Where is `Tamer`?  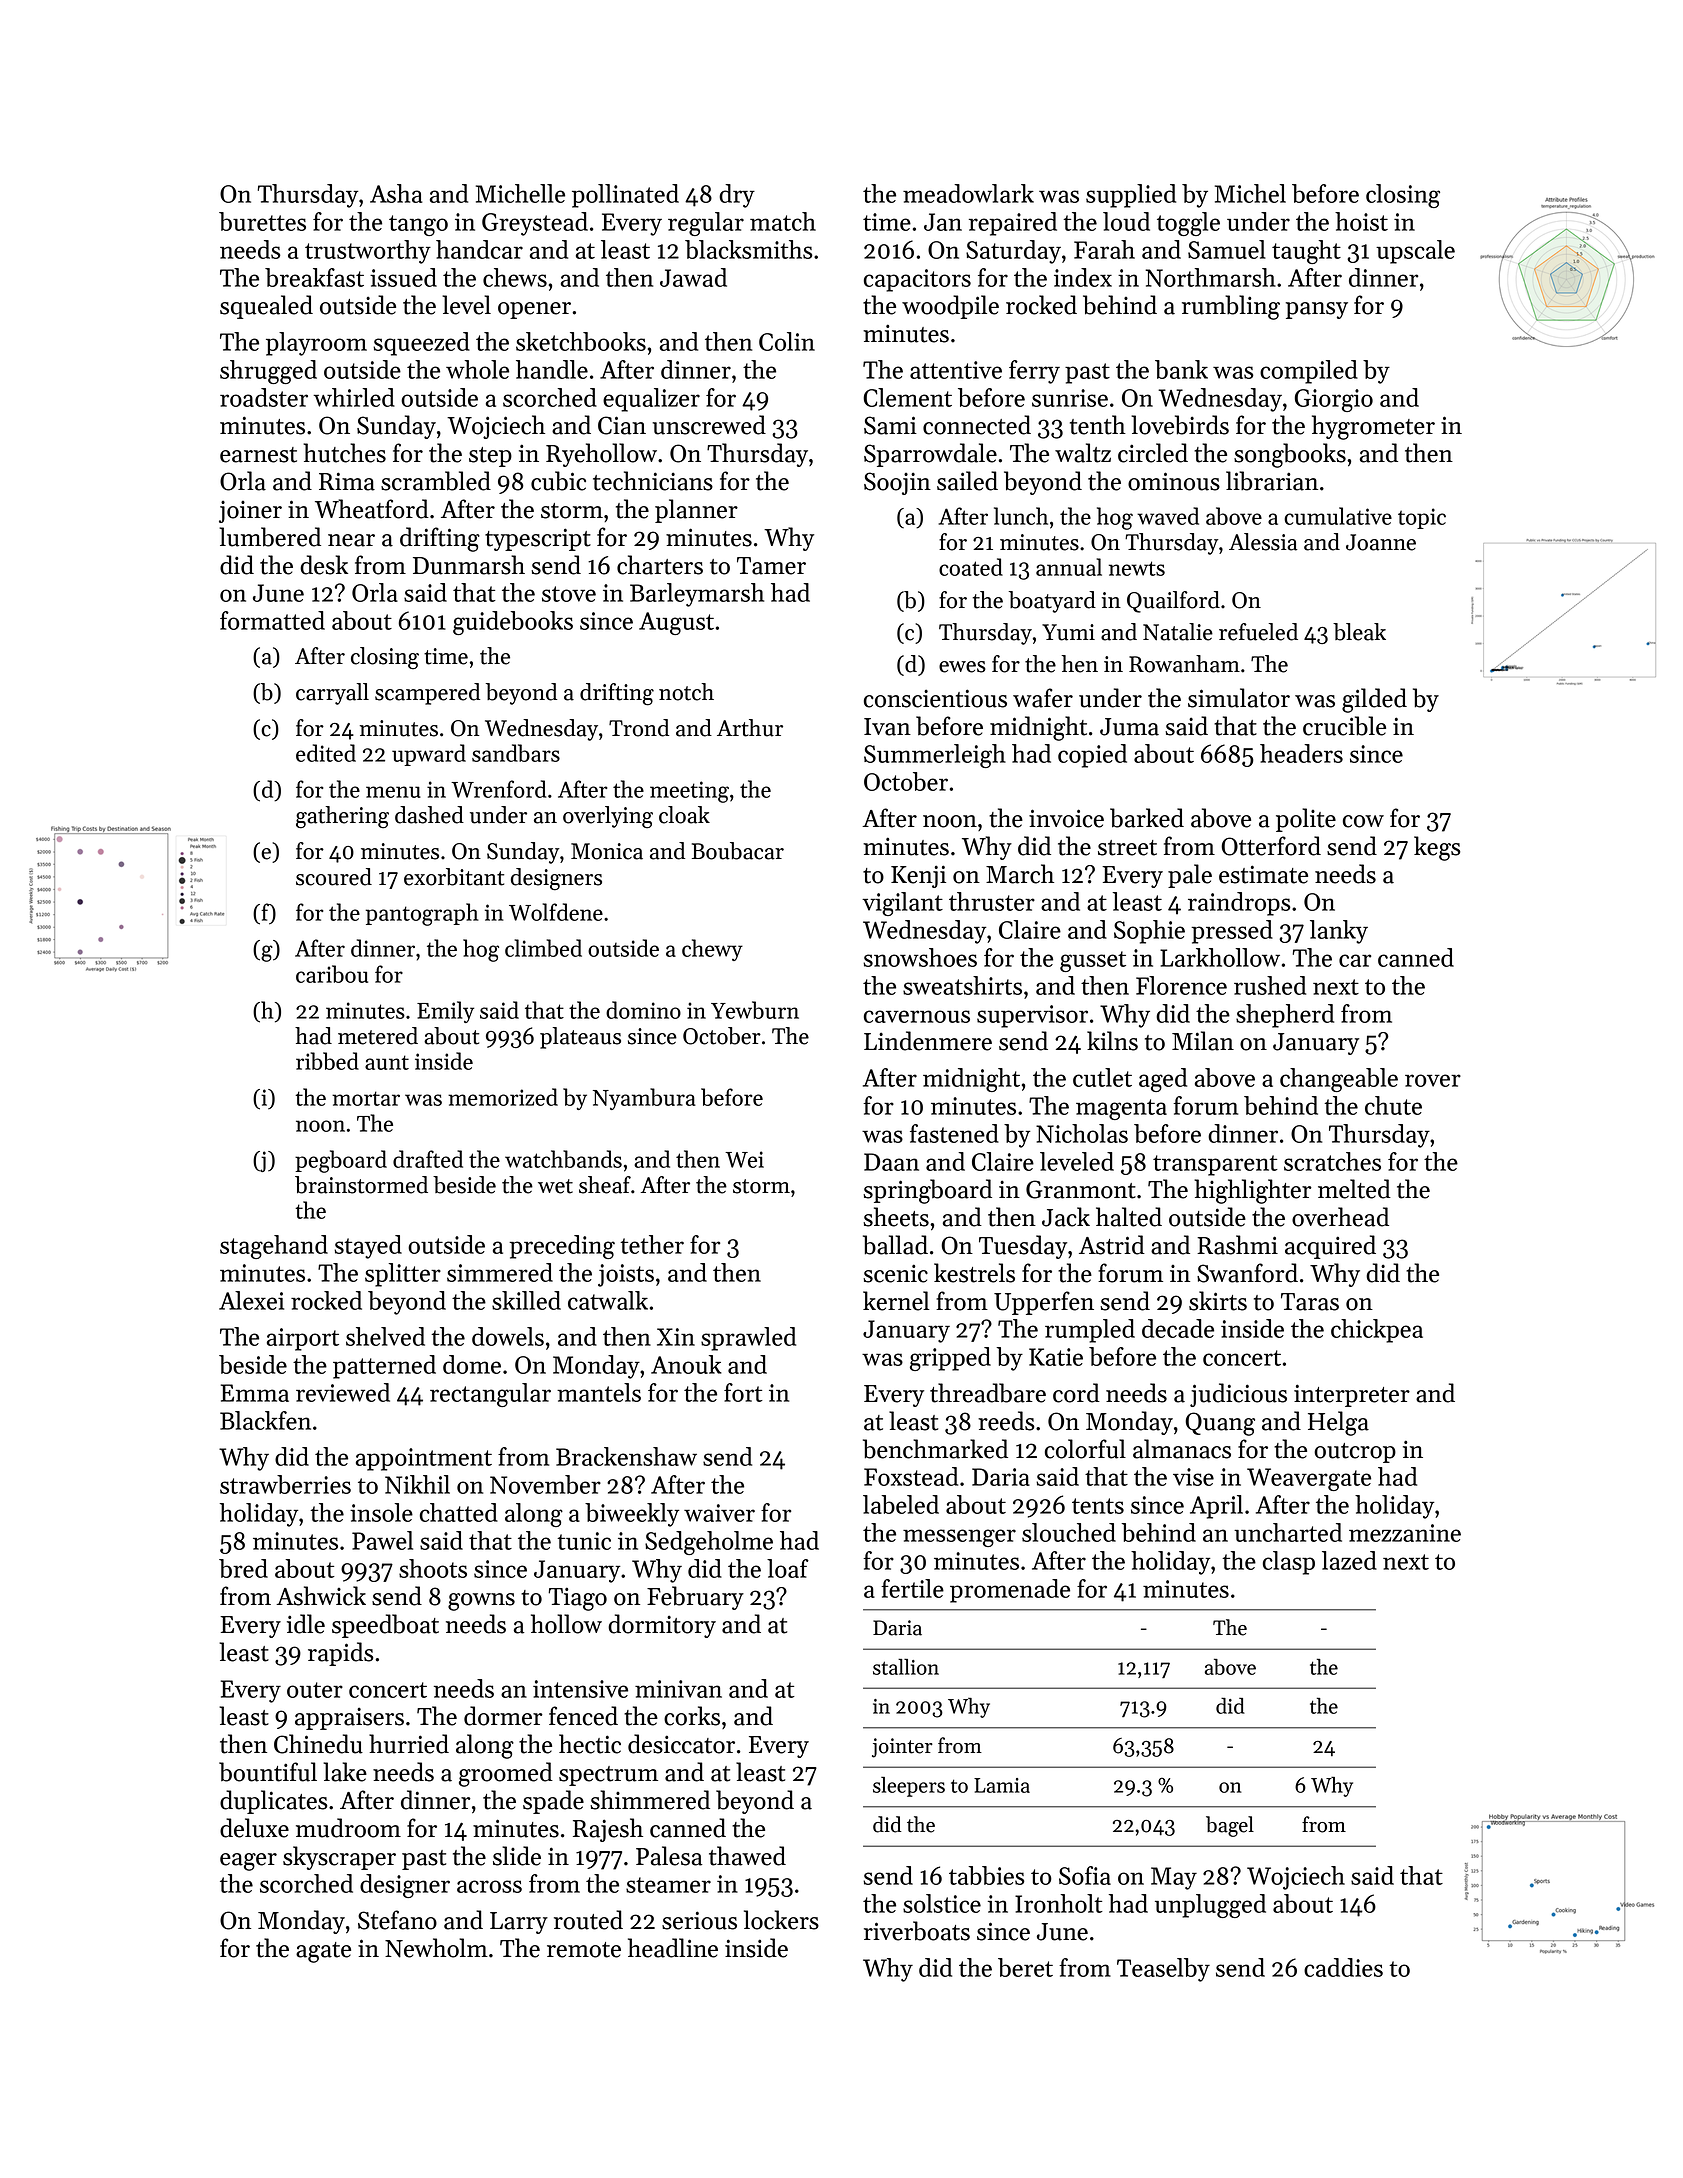
Tamer is located at coordinates (771, 566).
